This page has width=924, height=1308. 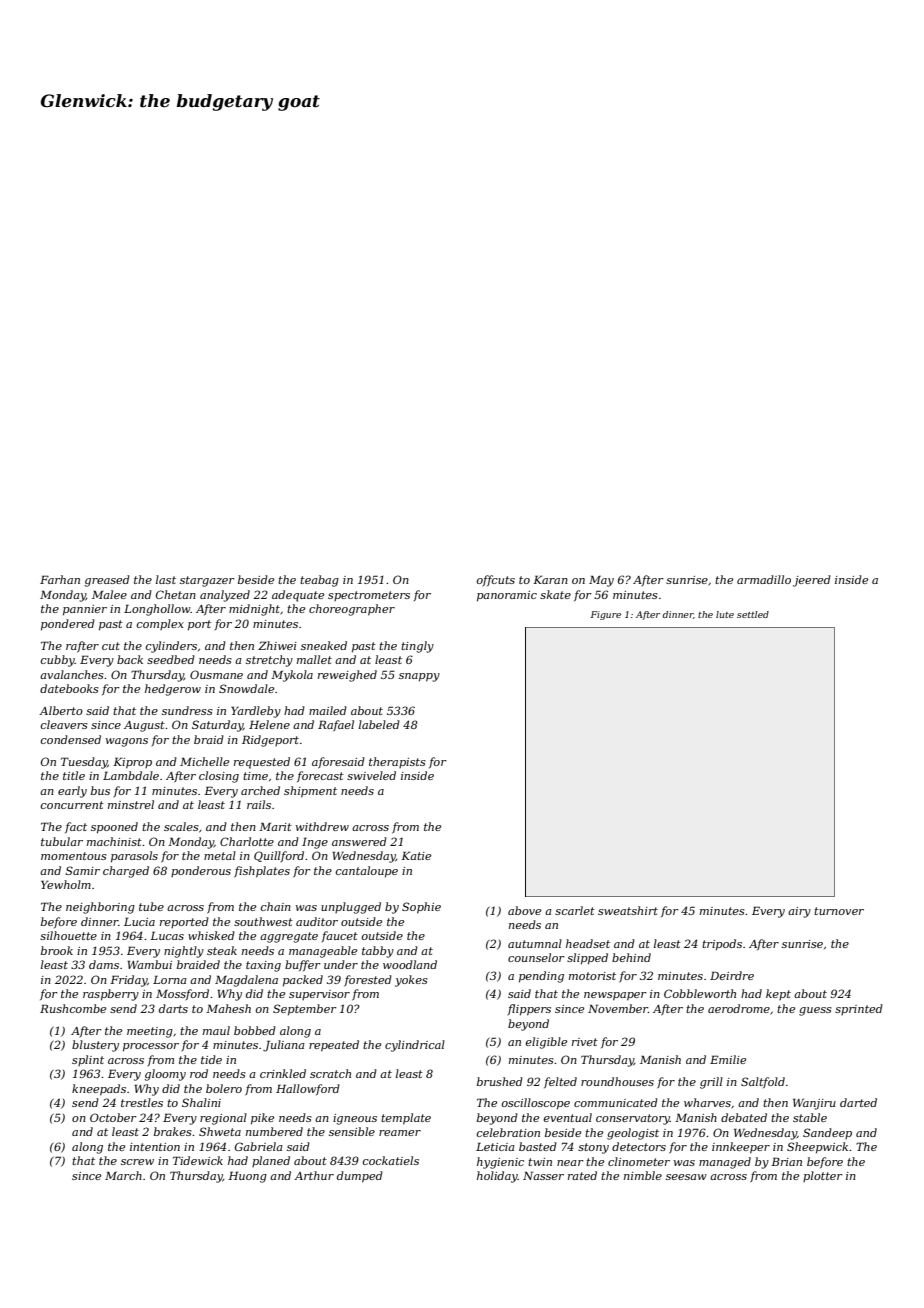 I want to click on Magdalena, so click(x=246, y=981).
